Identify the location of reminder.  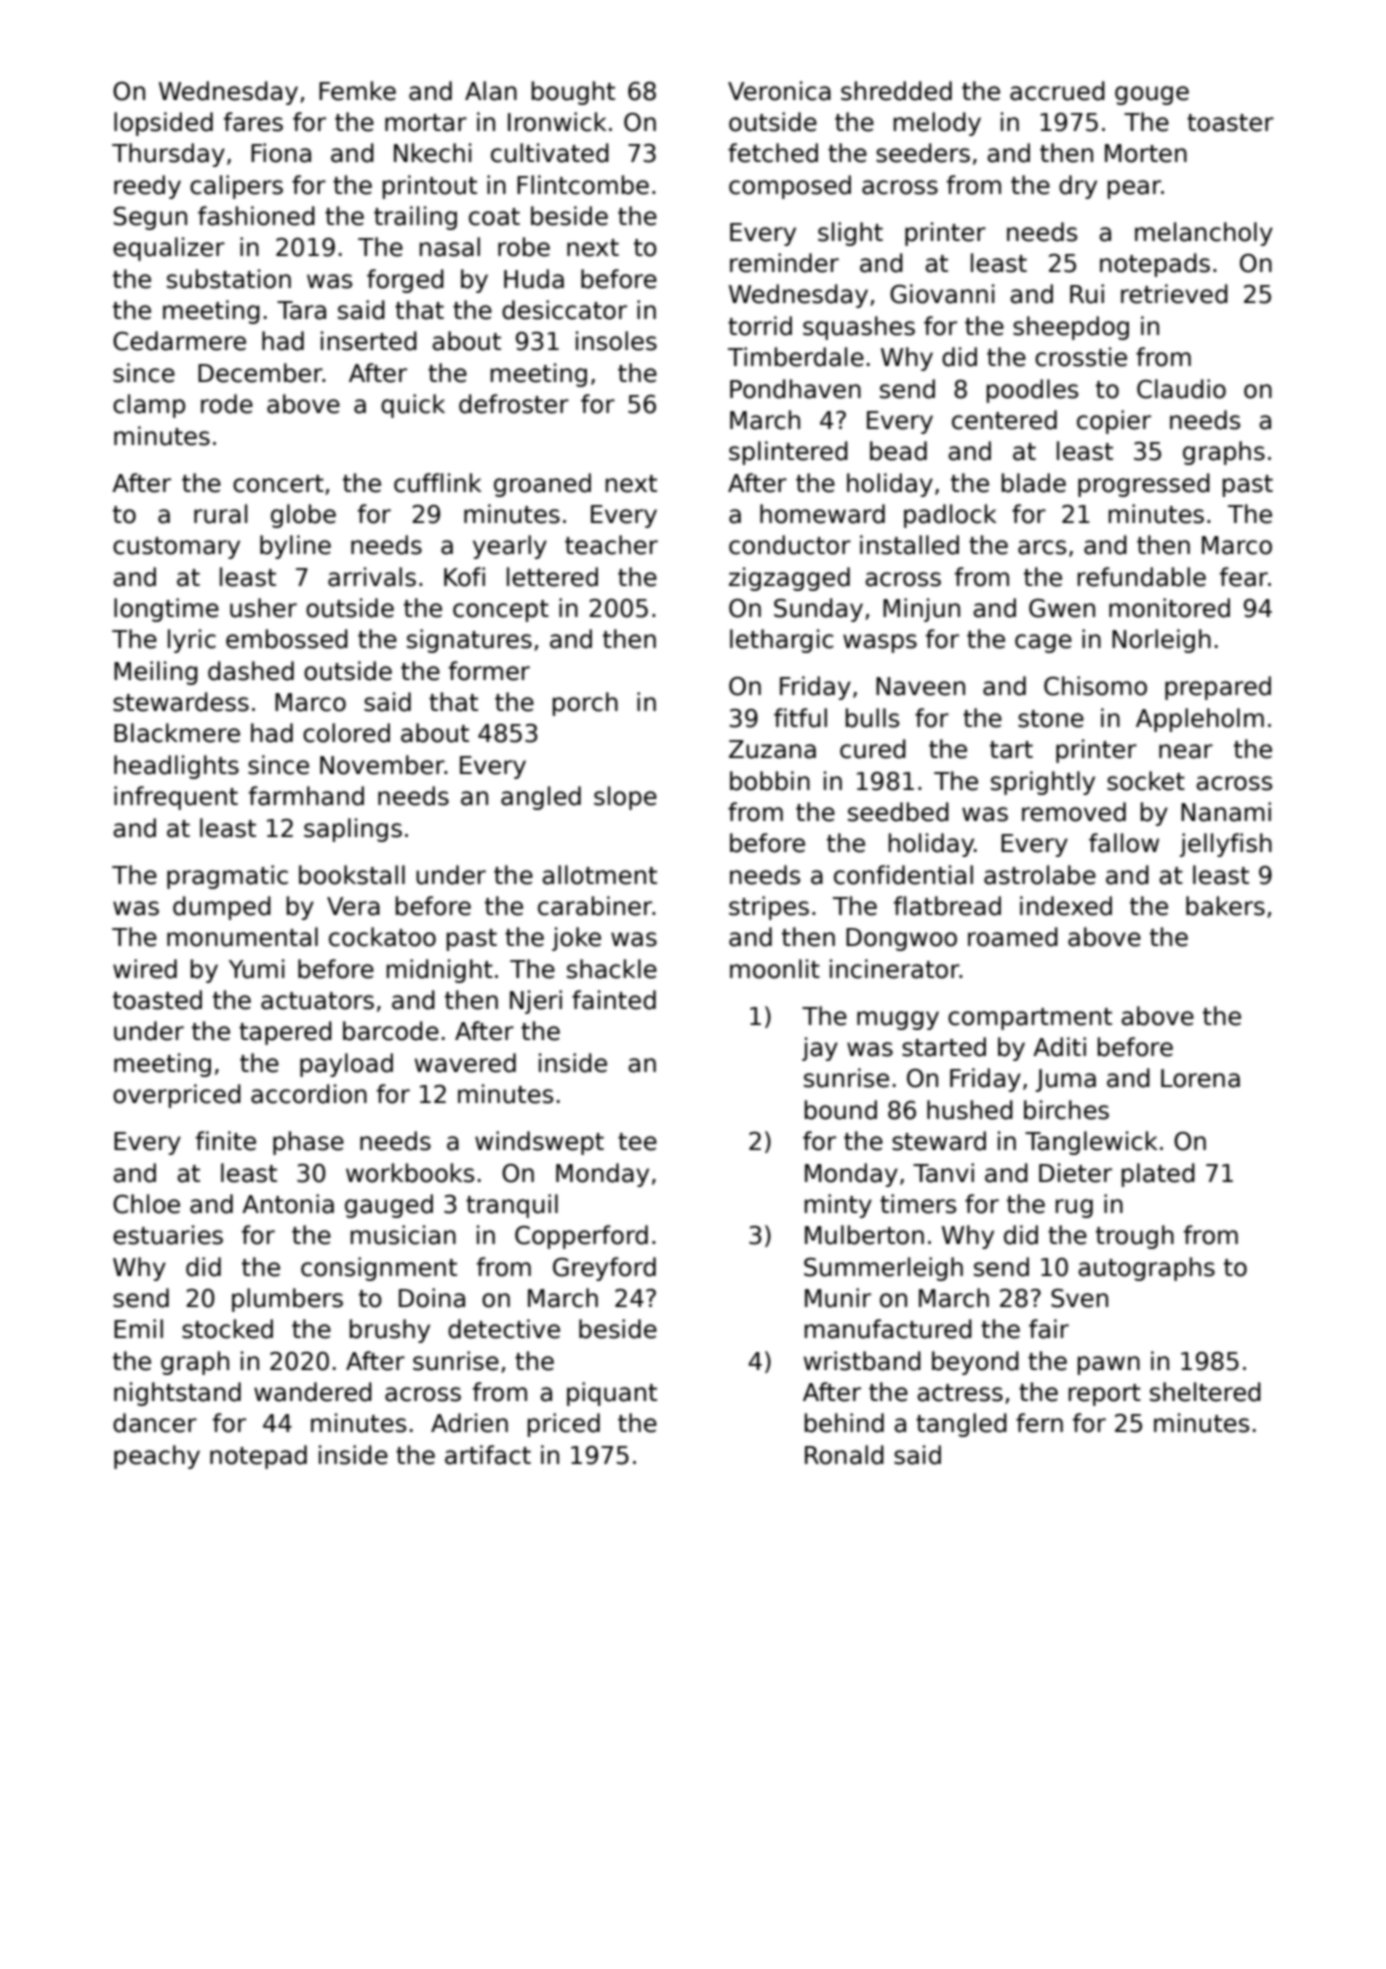
(784, 263).
